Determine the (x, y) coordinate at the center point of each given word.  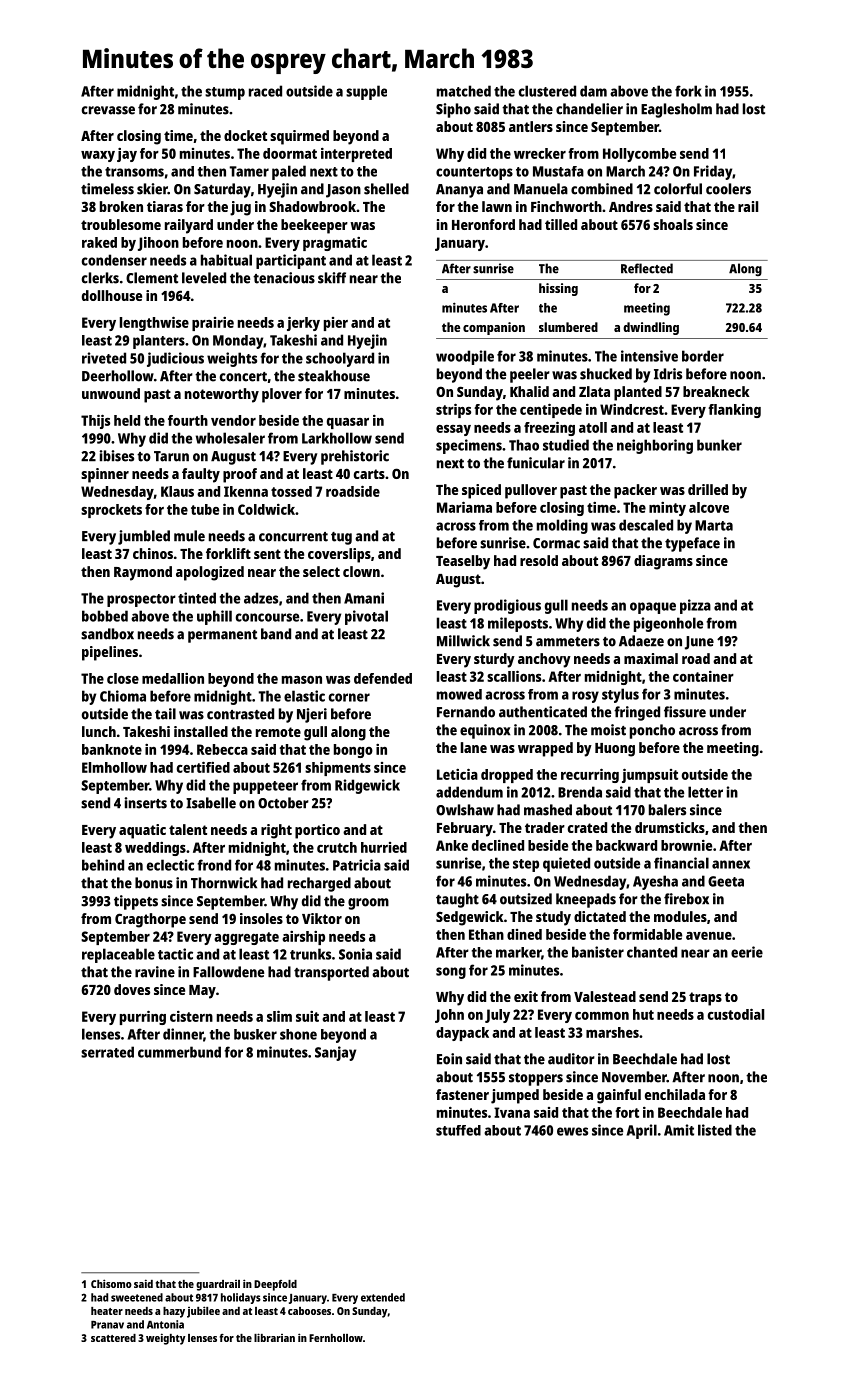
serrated (107, 1052)
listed (715, 1130)
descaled (646, 525)
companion (494, 328)
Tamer (249, 171)
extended (383, 1297)
